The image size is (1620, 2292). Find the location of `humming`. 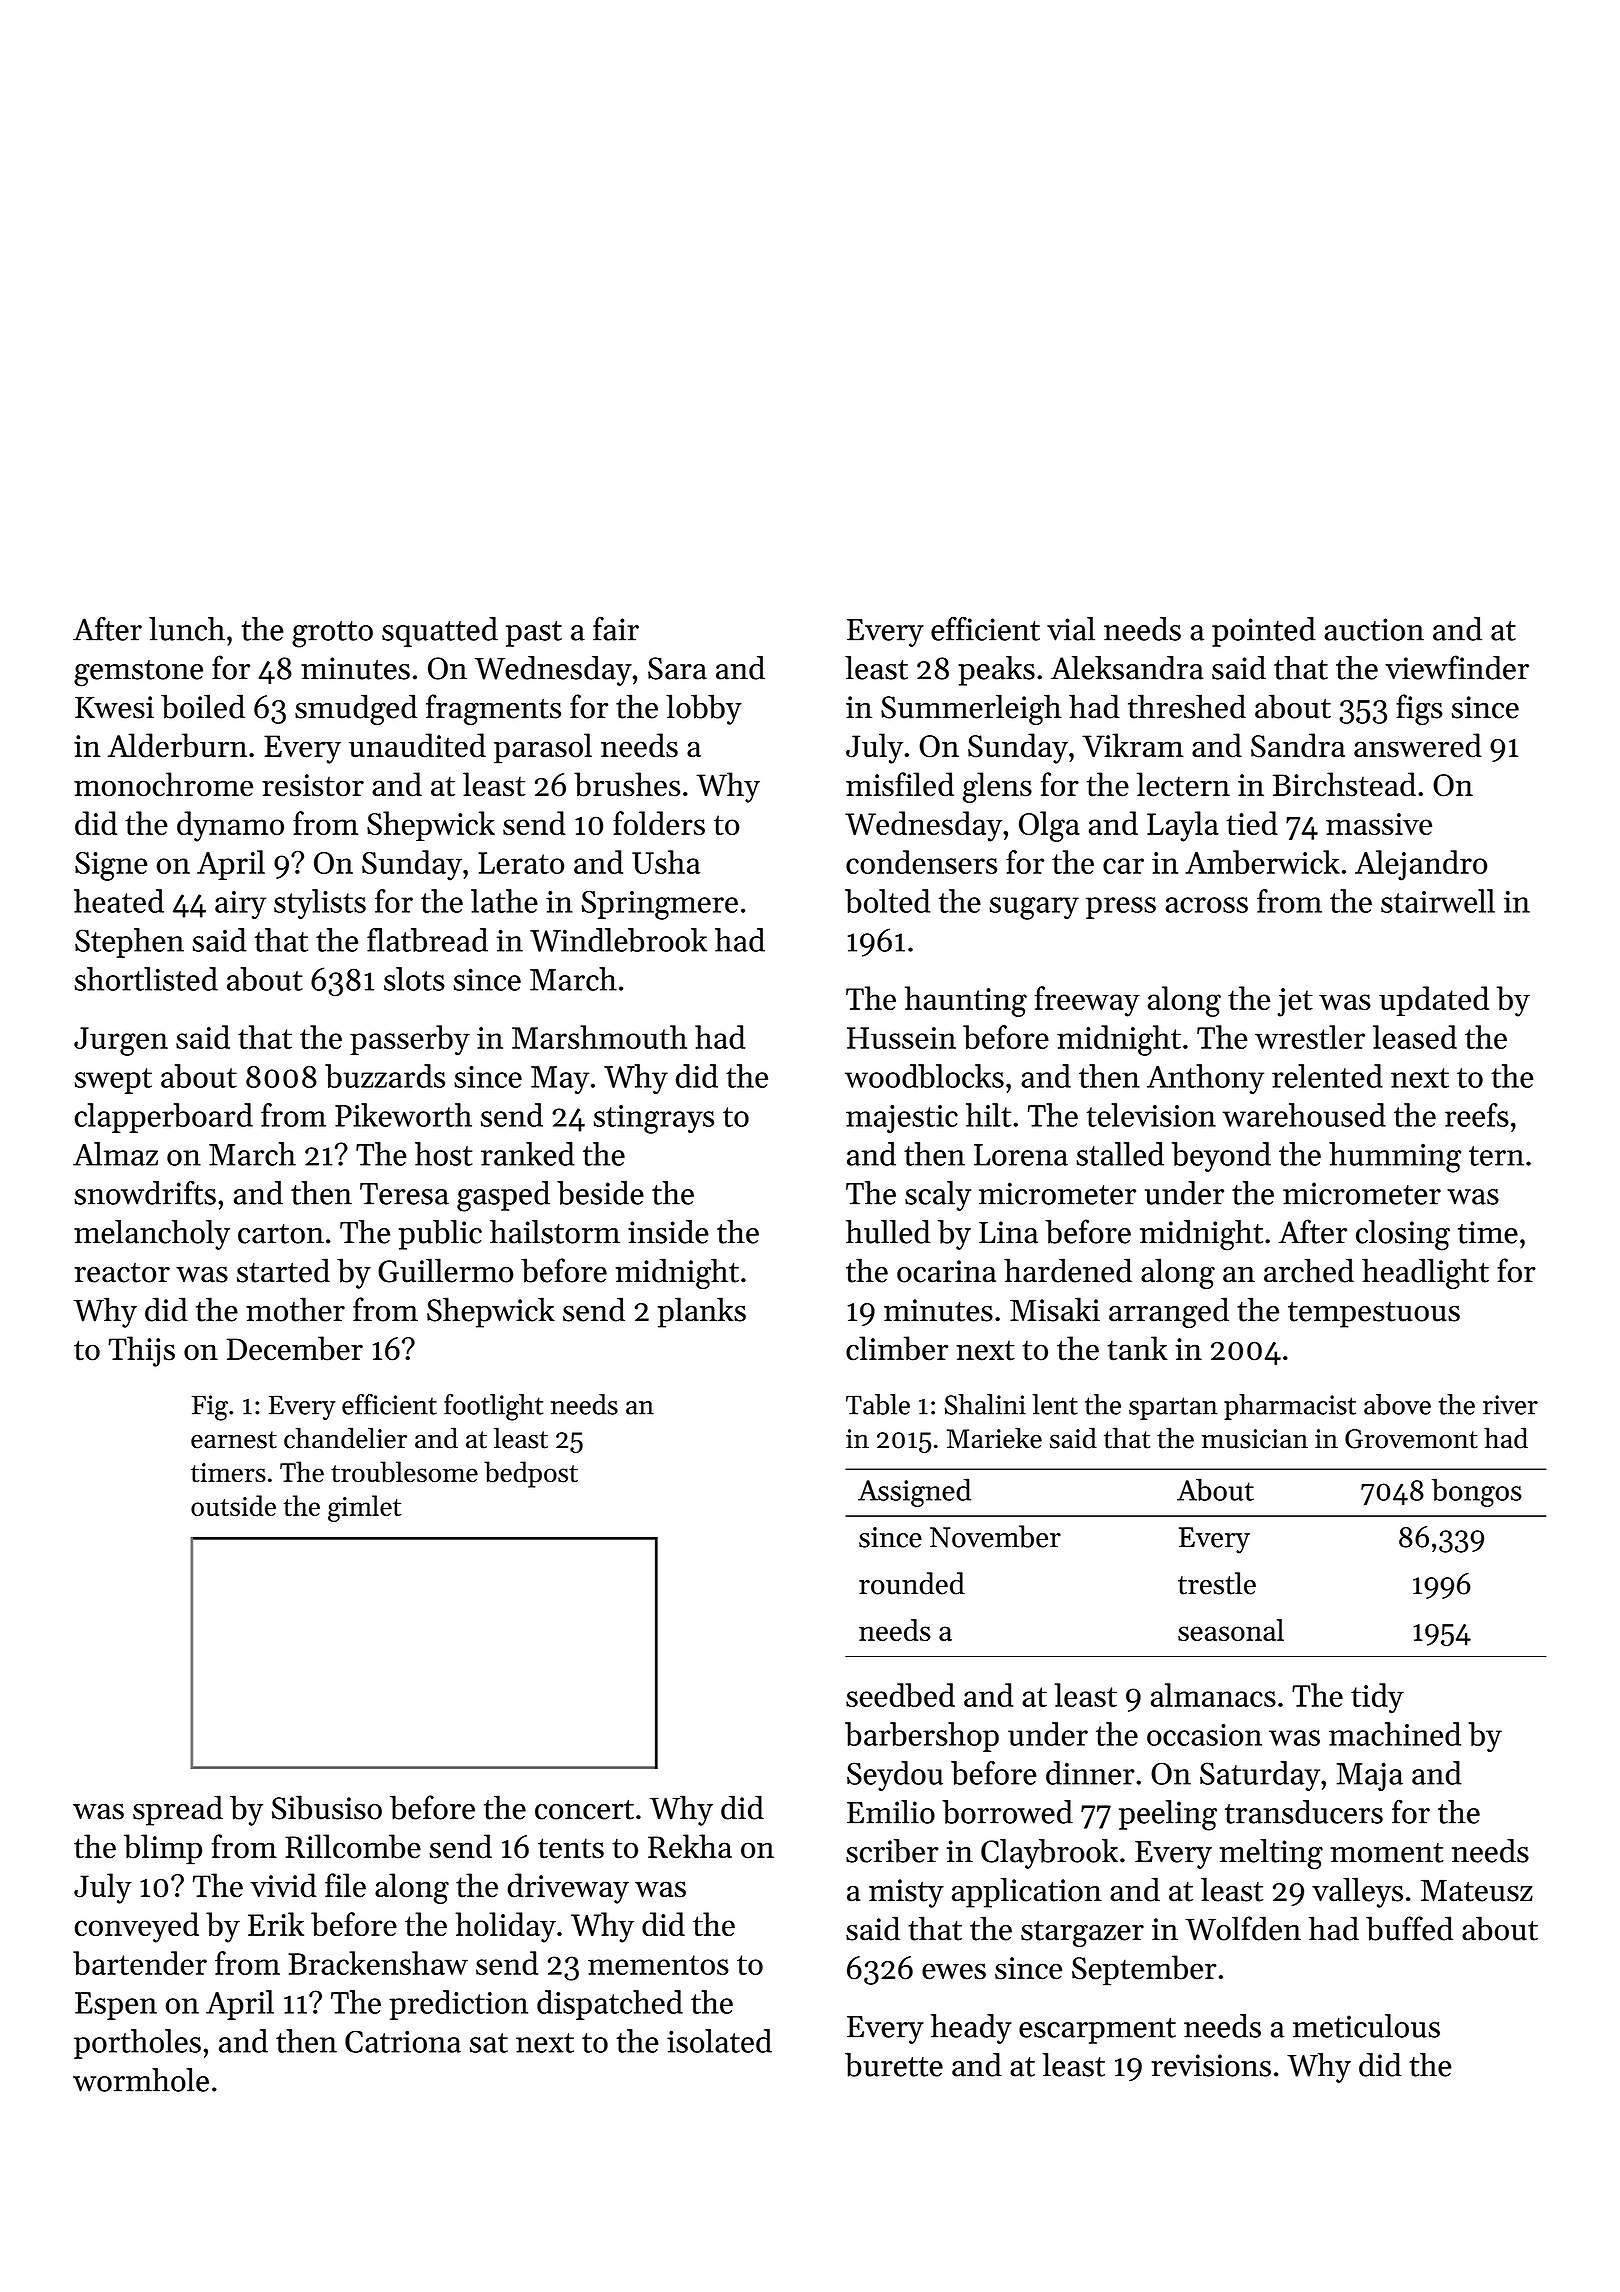

humming is located at coordinates (1395, 1157).
